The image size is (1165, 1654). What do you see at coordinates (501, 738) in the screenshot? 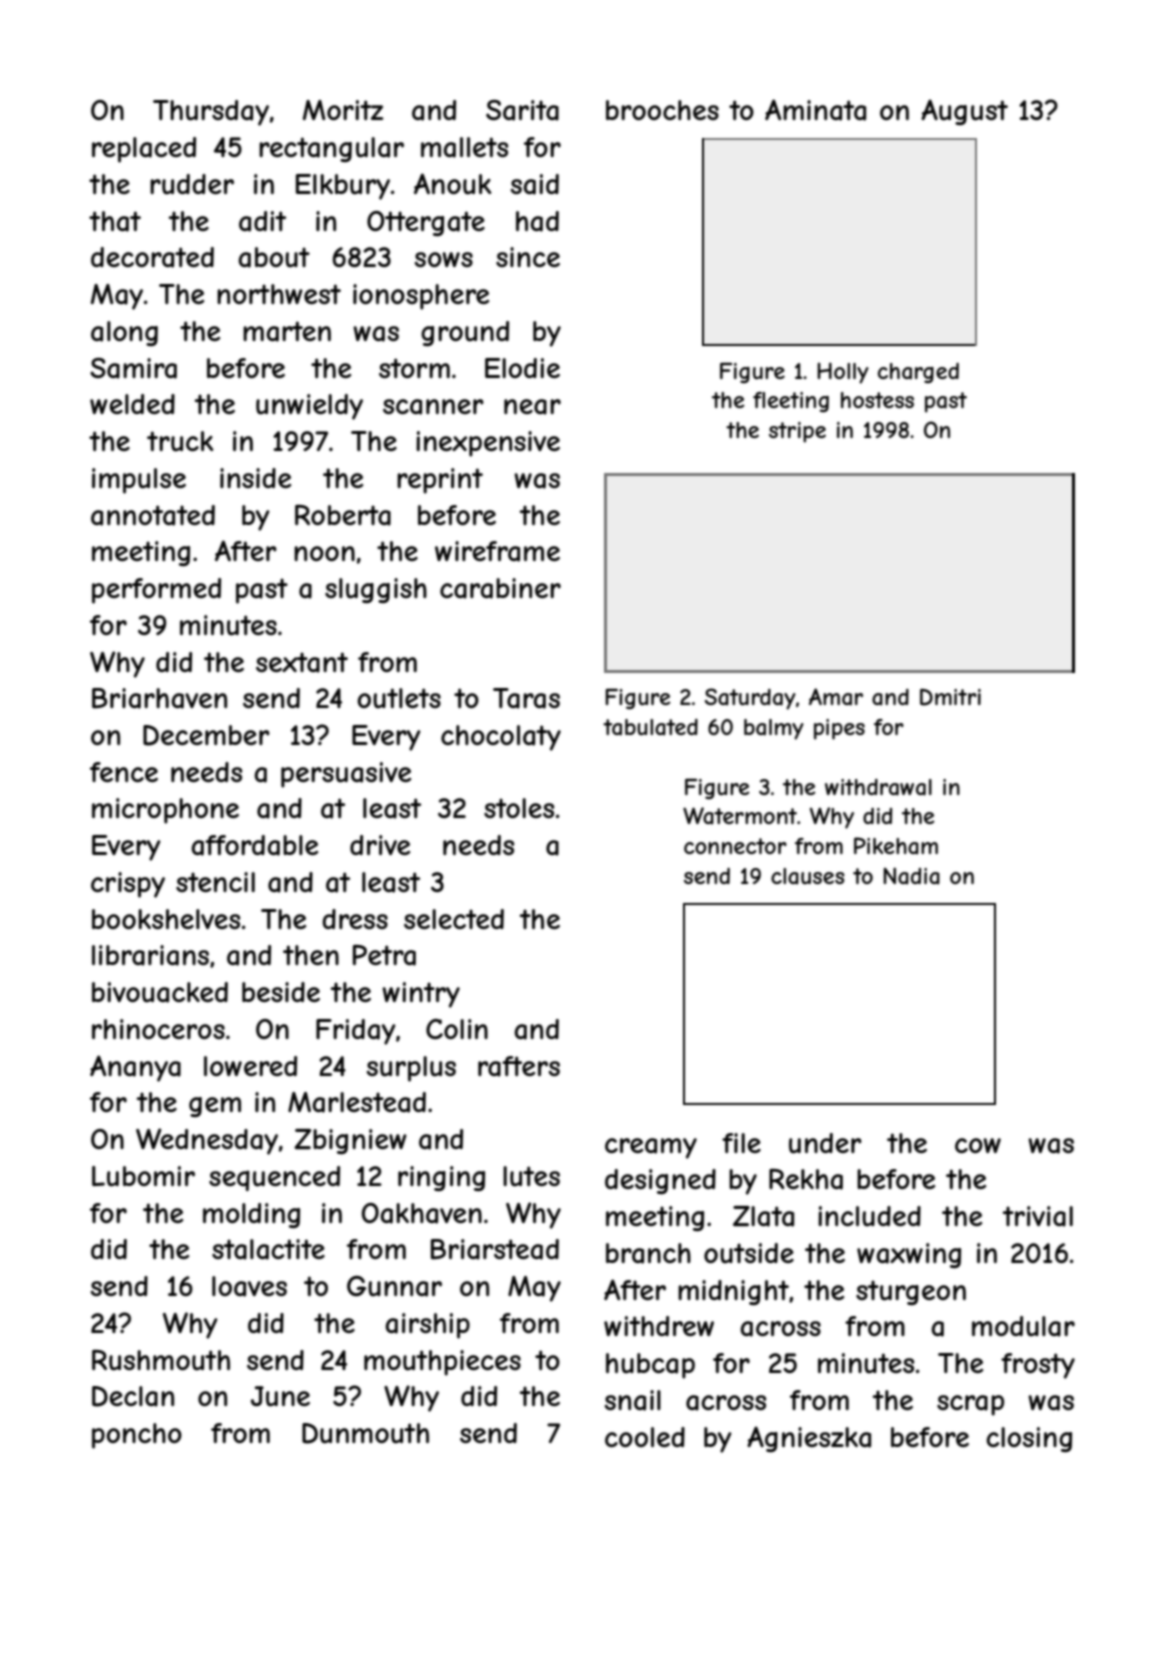
I see `chocolaty` at bounding box center [501, 738].
